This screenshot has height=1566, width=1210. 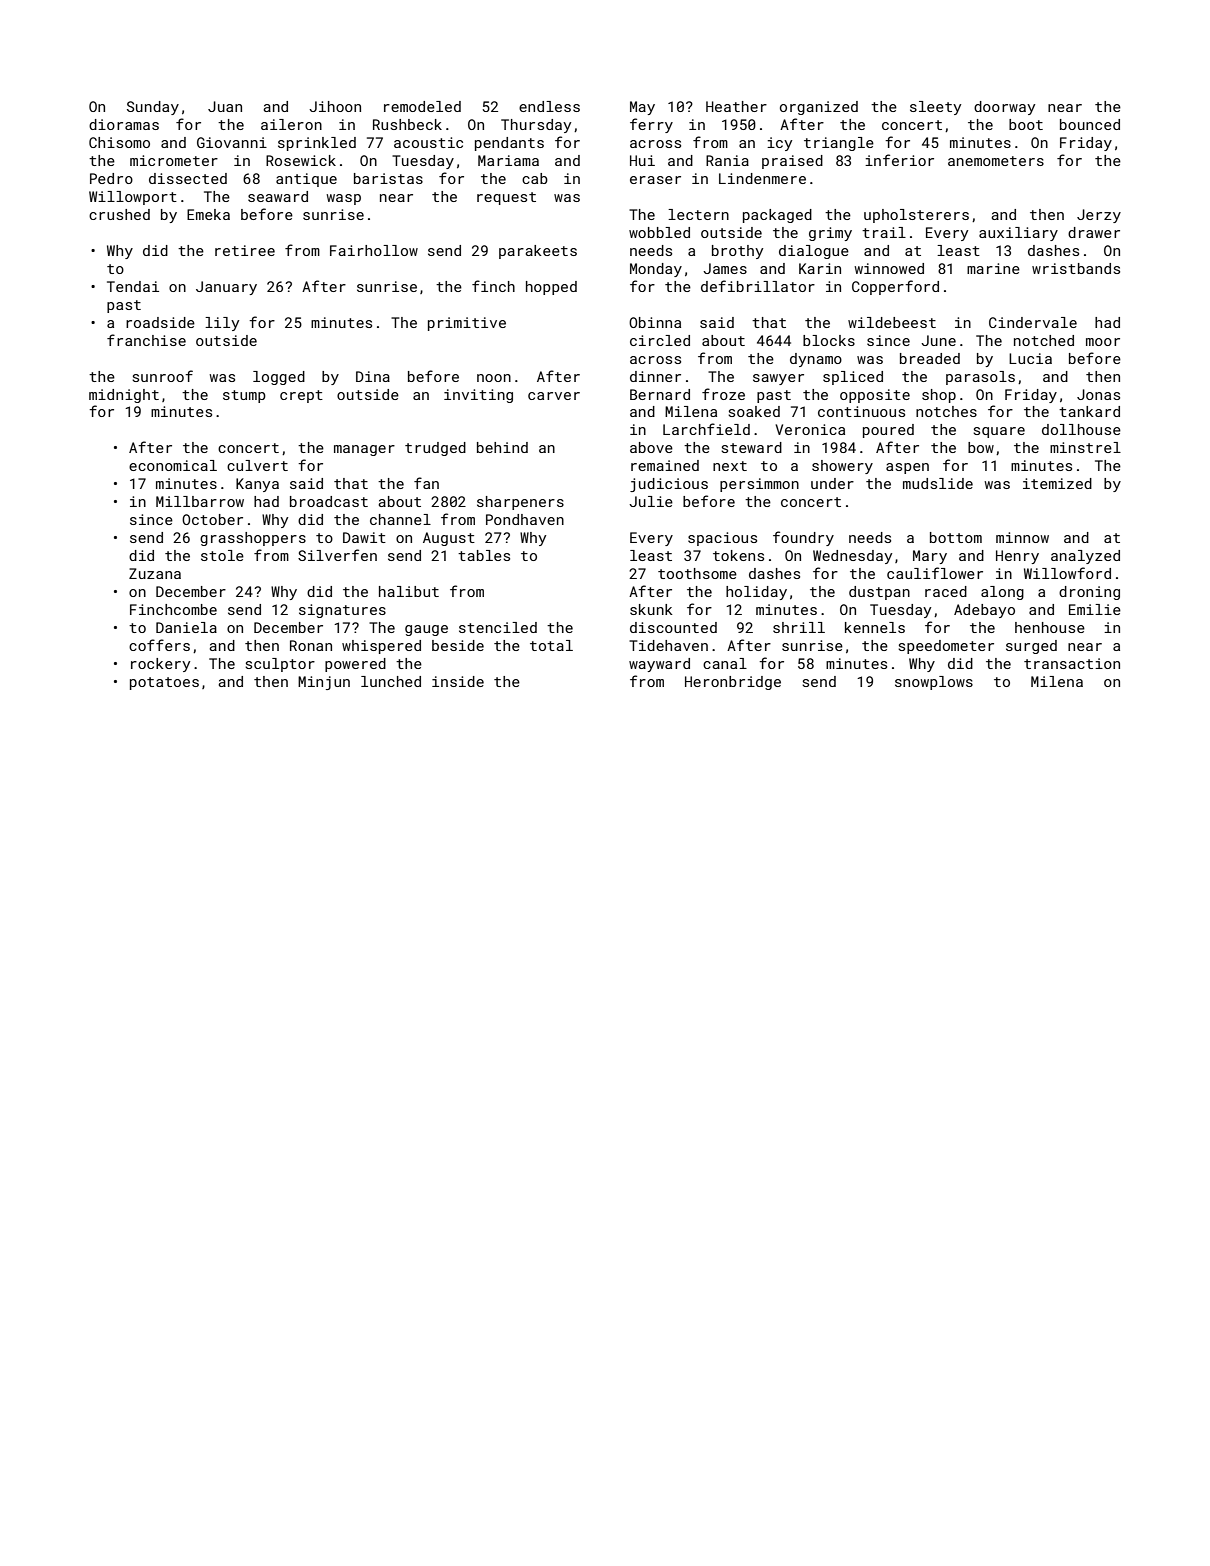 I want to click on square, so click(x=999, y=432).
